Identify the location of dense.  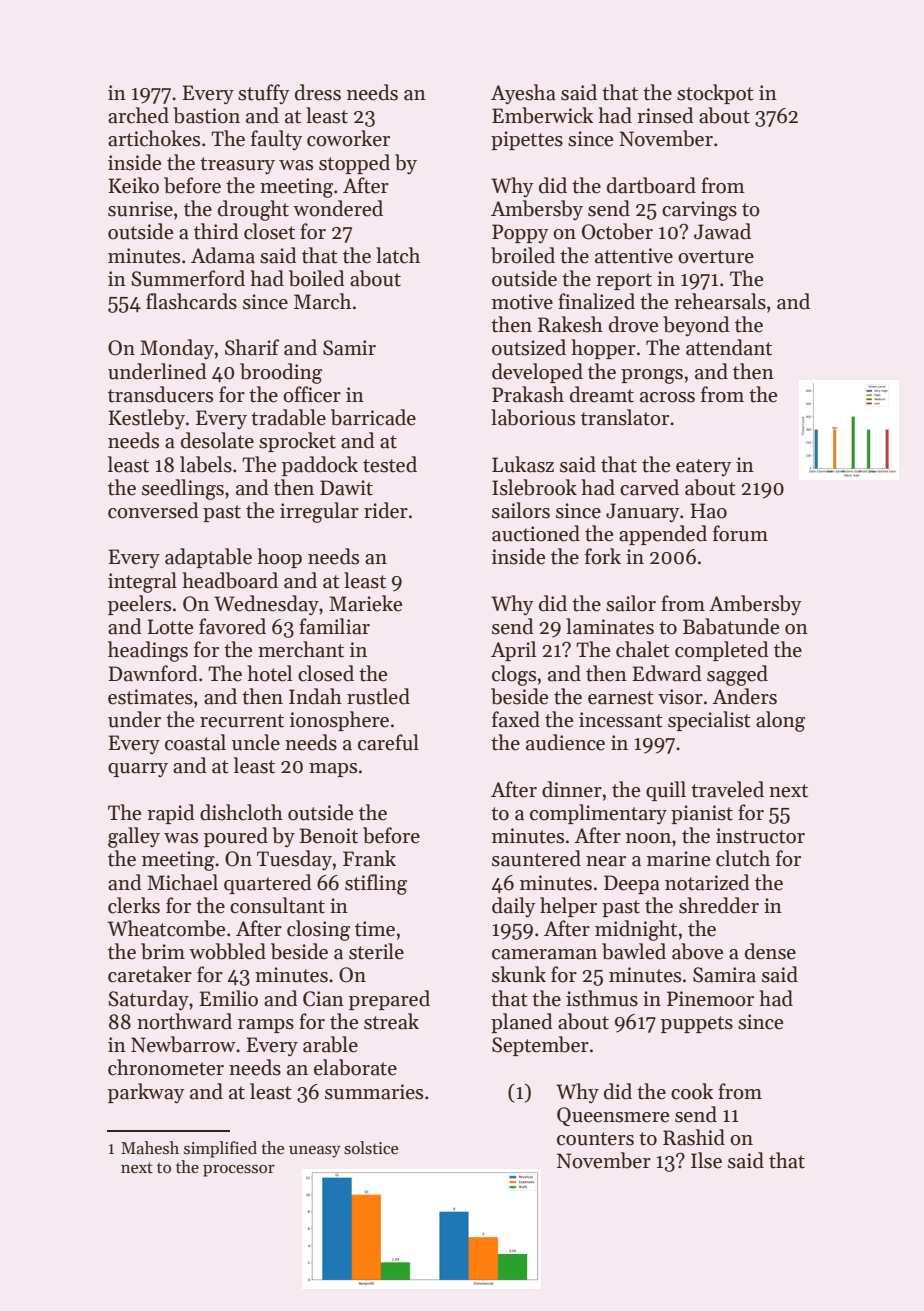
(770, 951).
